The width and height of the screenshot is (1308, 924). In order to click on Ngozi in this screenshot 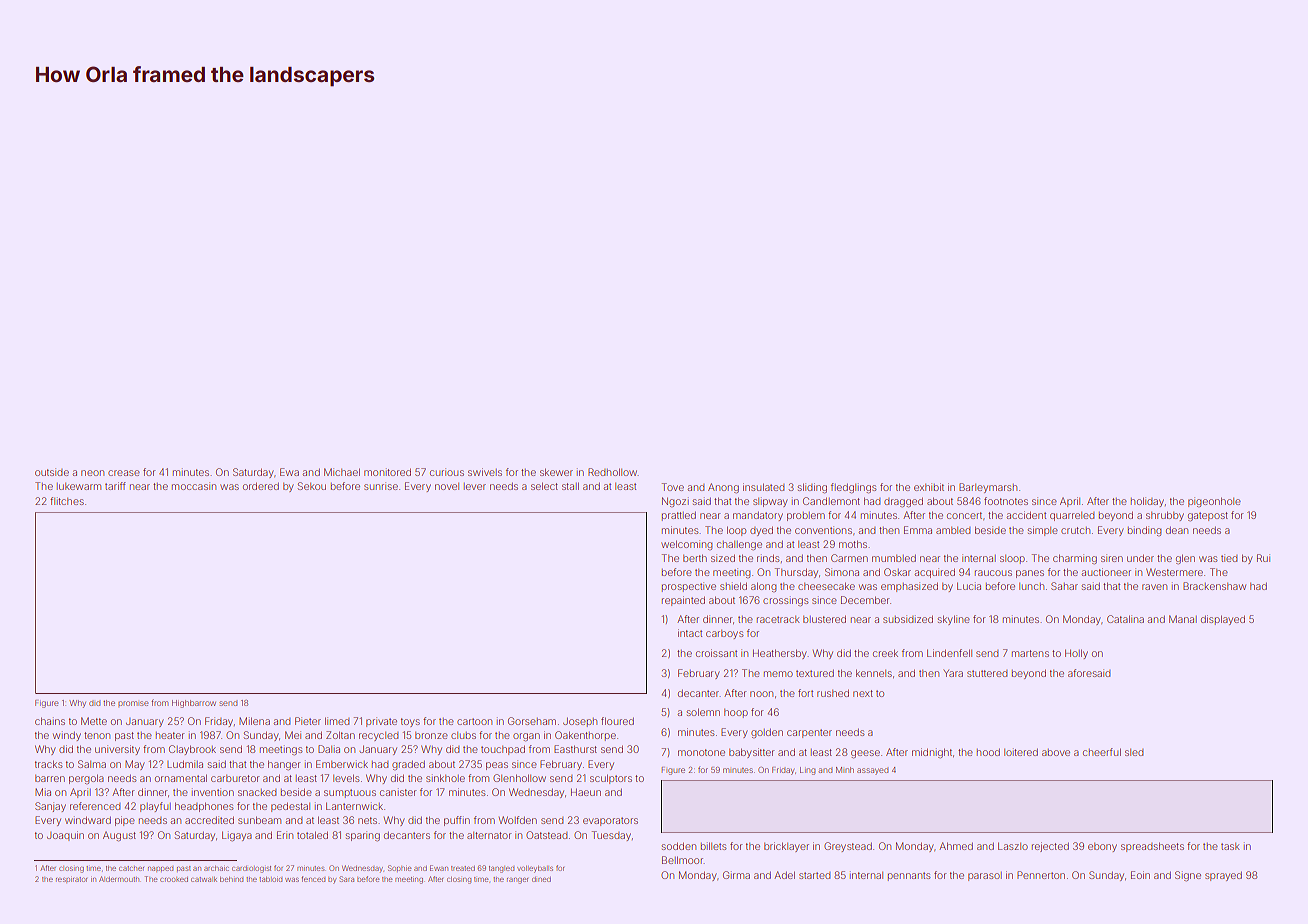, I will do `click(675, 502)`.
